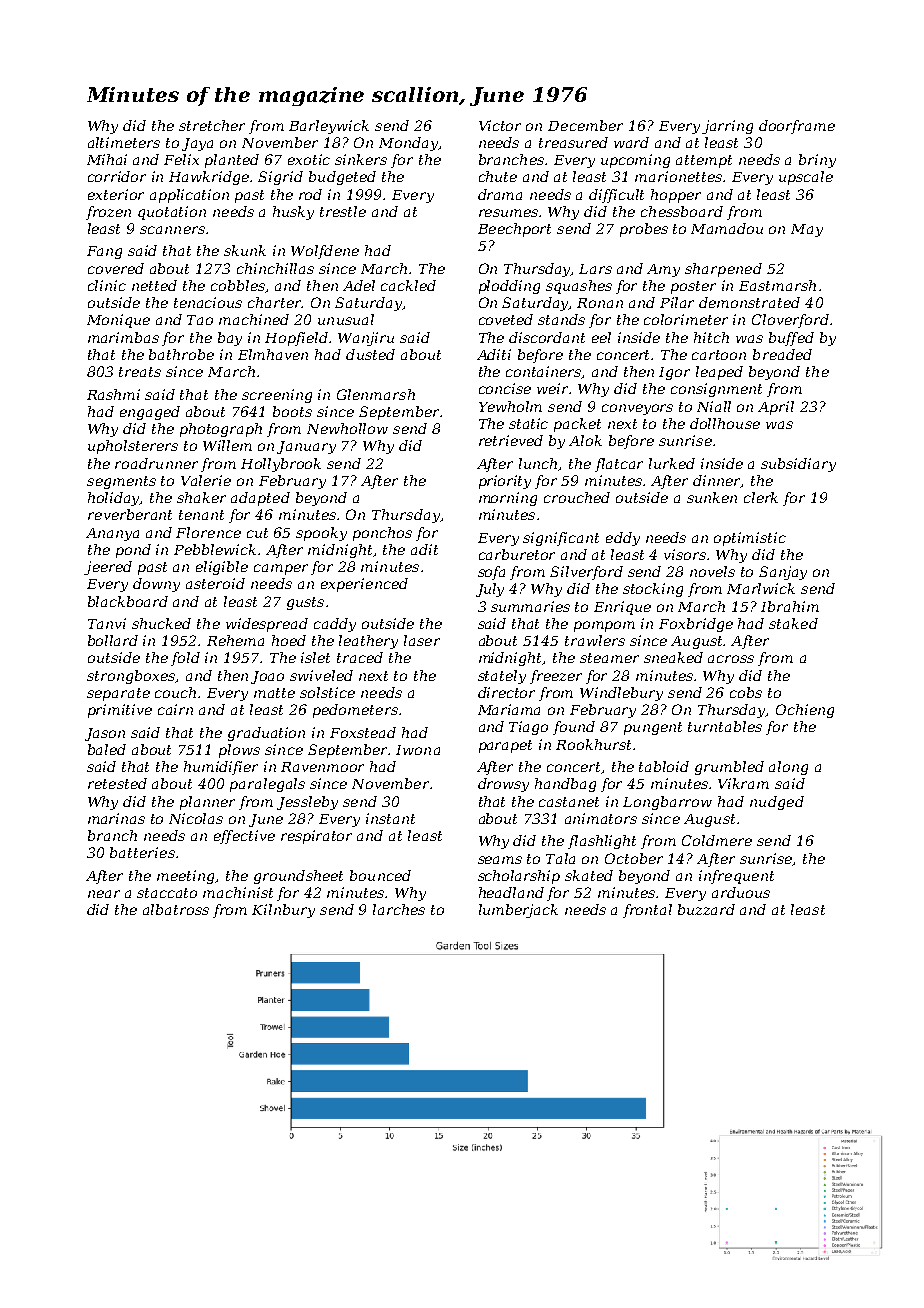 This document has height=1308, width=924. Describe the element at coordinates (418, 750) in the document. I see `Iwona` at that location.
